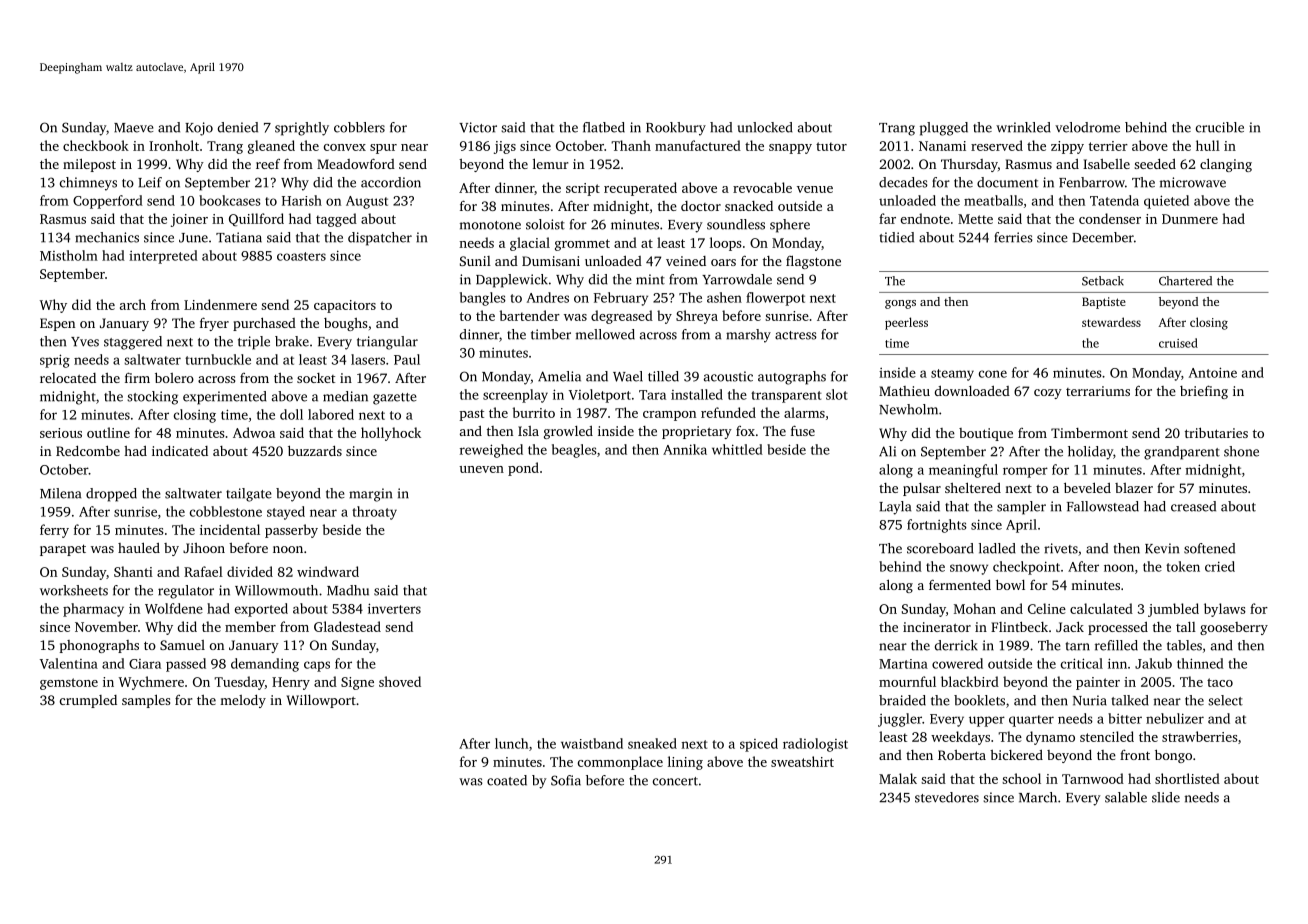 This image has width=1308, height=924. What do you see at coordinates (88, 184) in the image?
I see `chimneys` at bounding box center [88, 184].
